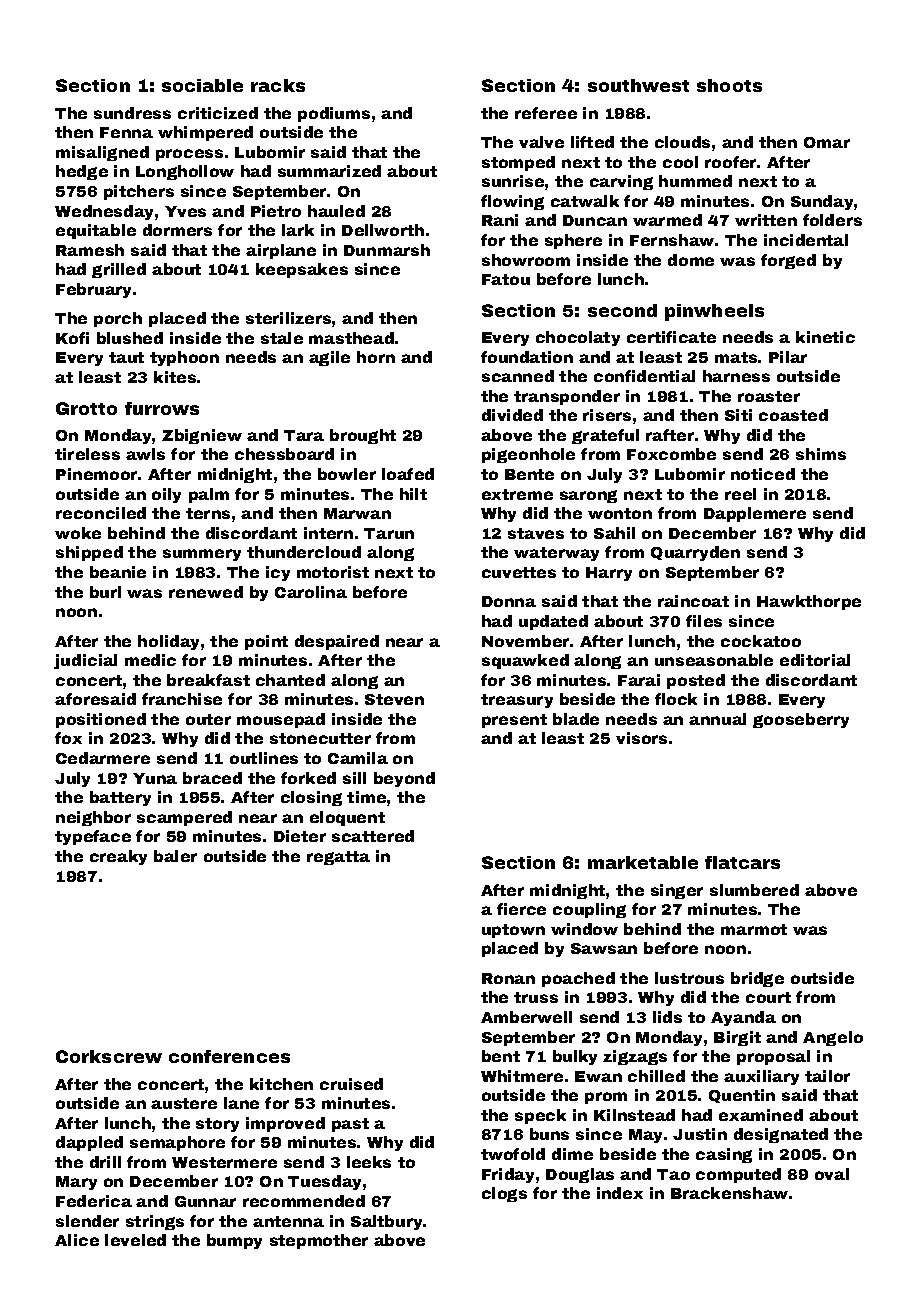 This screenshot has height=1308, width=924. I want to click on point, so click(266, 642).
